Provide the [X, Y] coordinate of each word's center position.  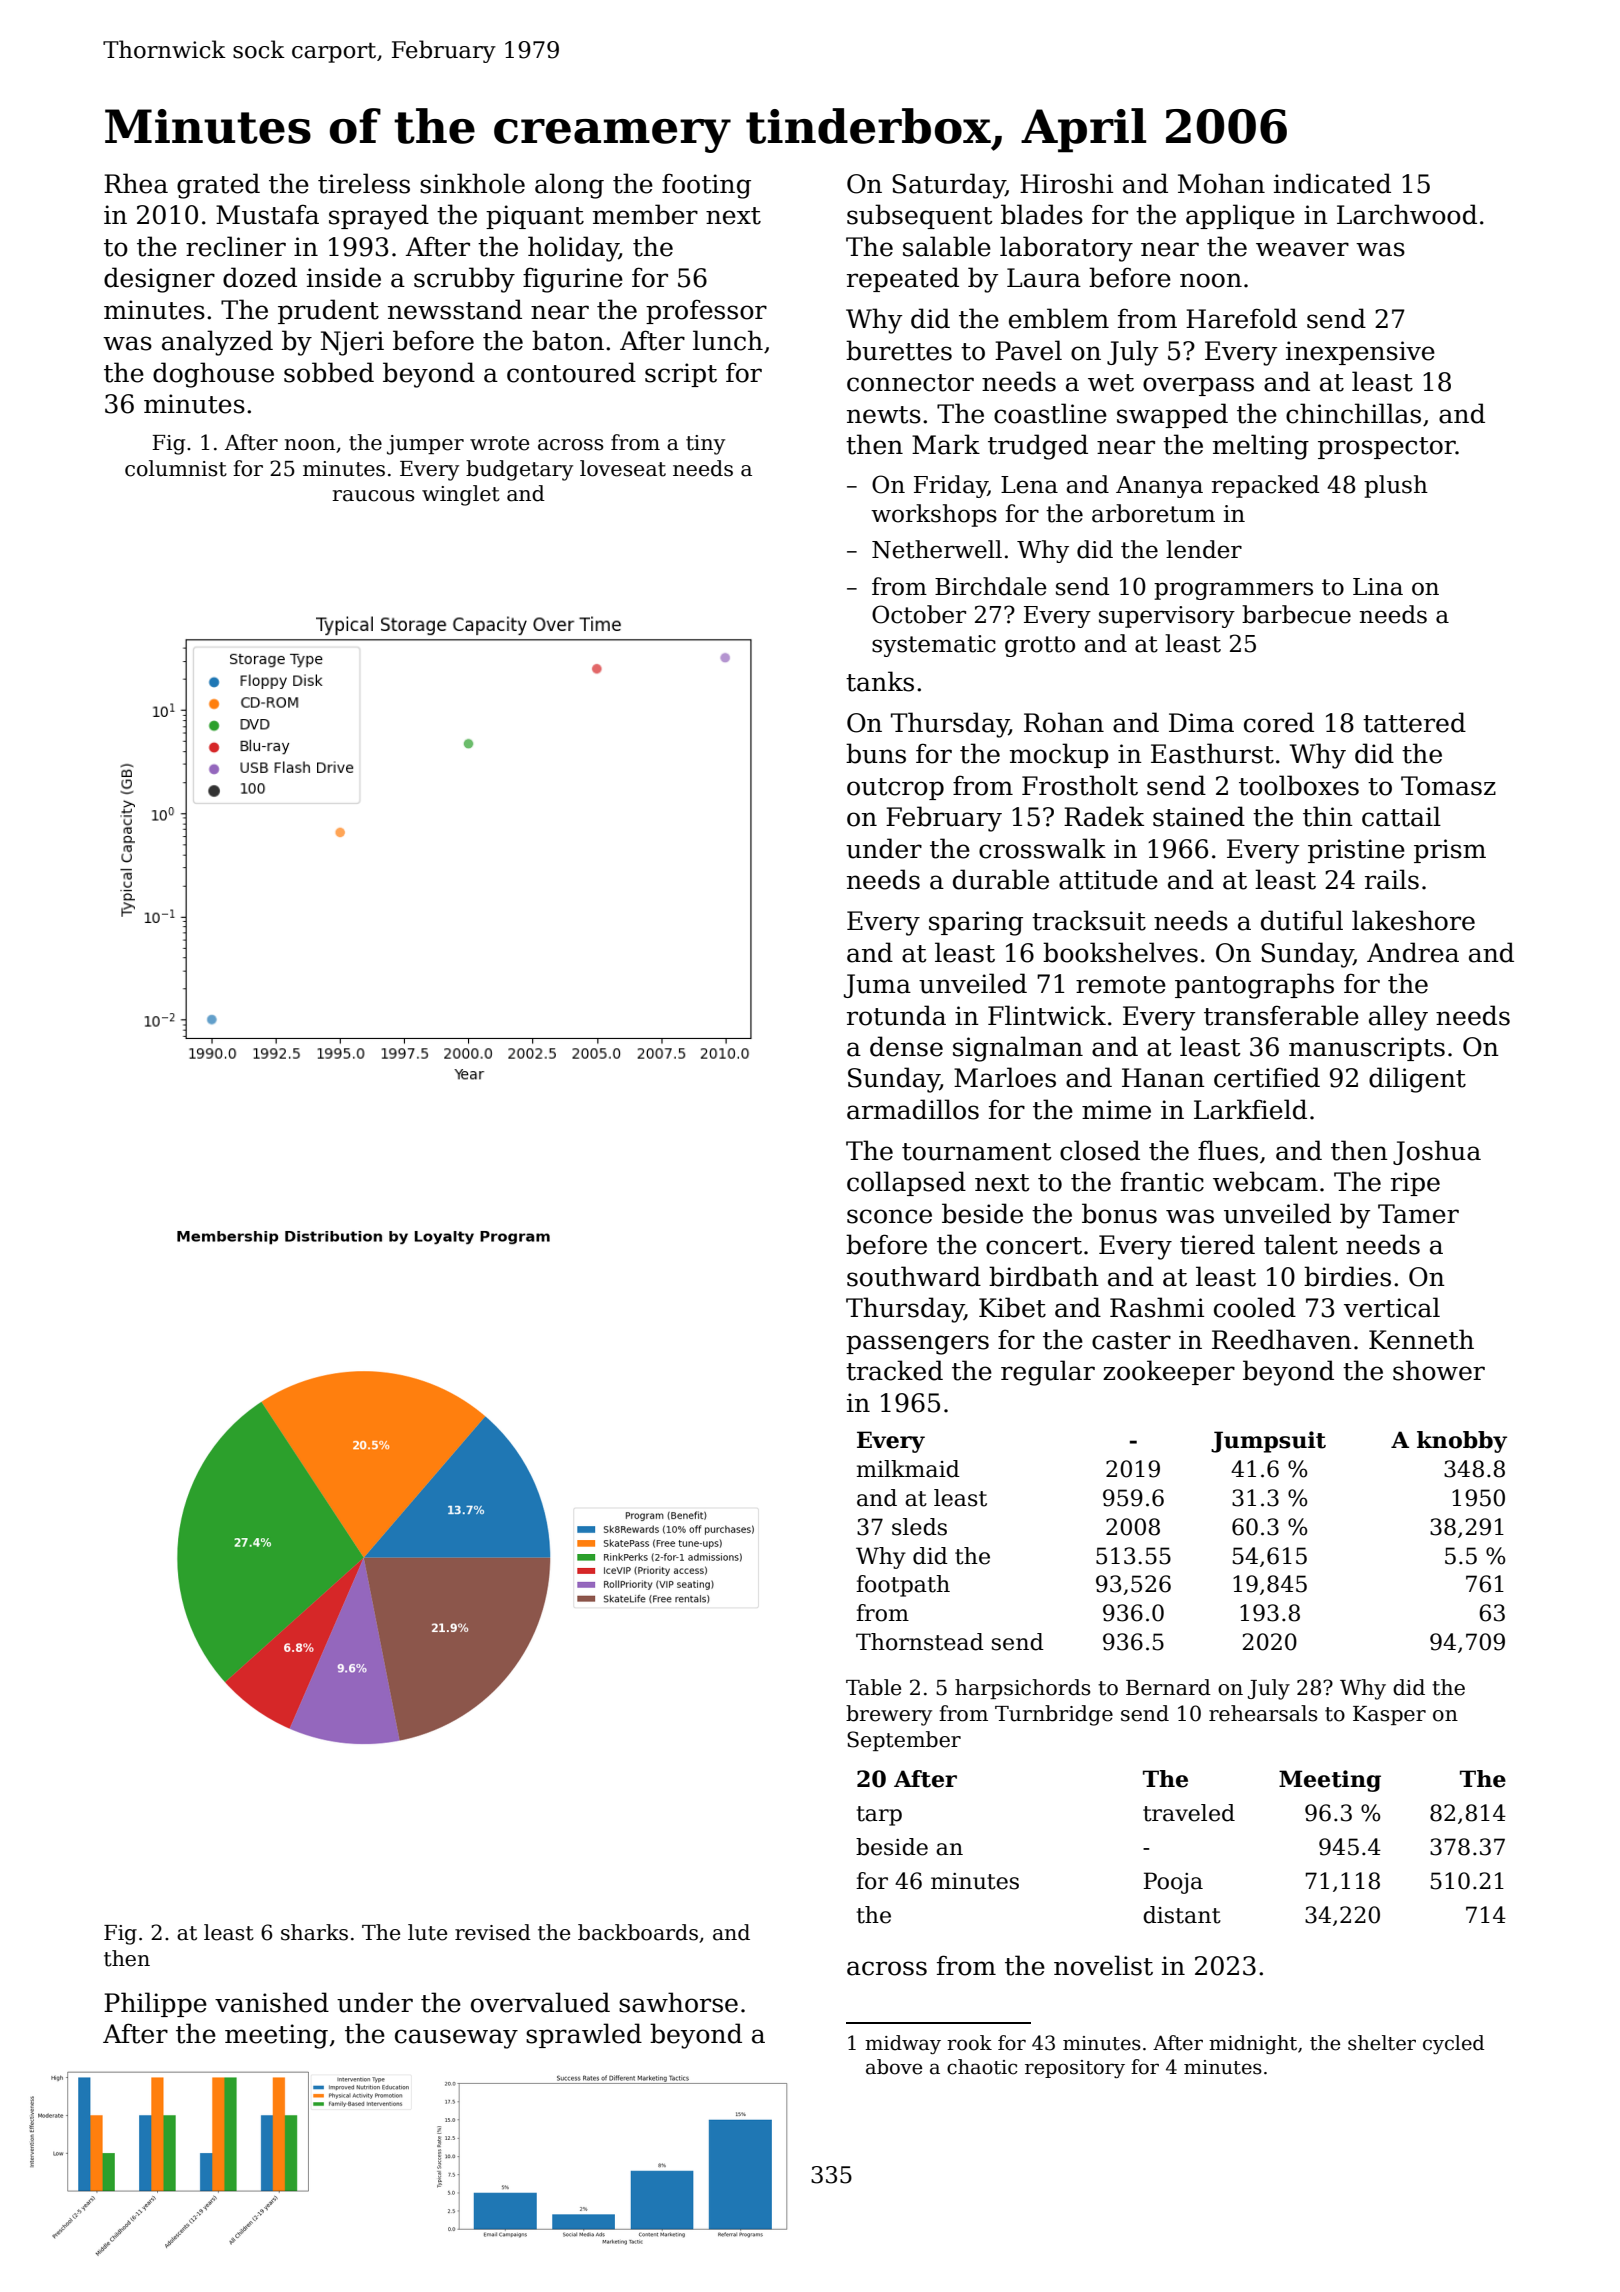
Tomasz [1448, 786]
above [894, 2067]
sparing [976, 923]
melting [1261, 447]
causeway [456, 2039]
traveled [1189, 1813]
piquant [535, 217]
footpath [903, 1586]
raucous [373, 496]
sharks [314, 1932]
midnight [1253, 2044]
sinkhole [472, 183]
